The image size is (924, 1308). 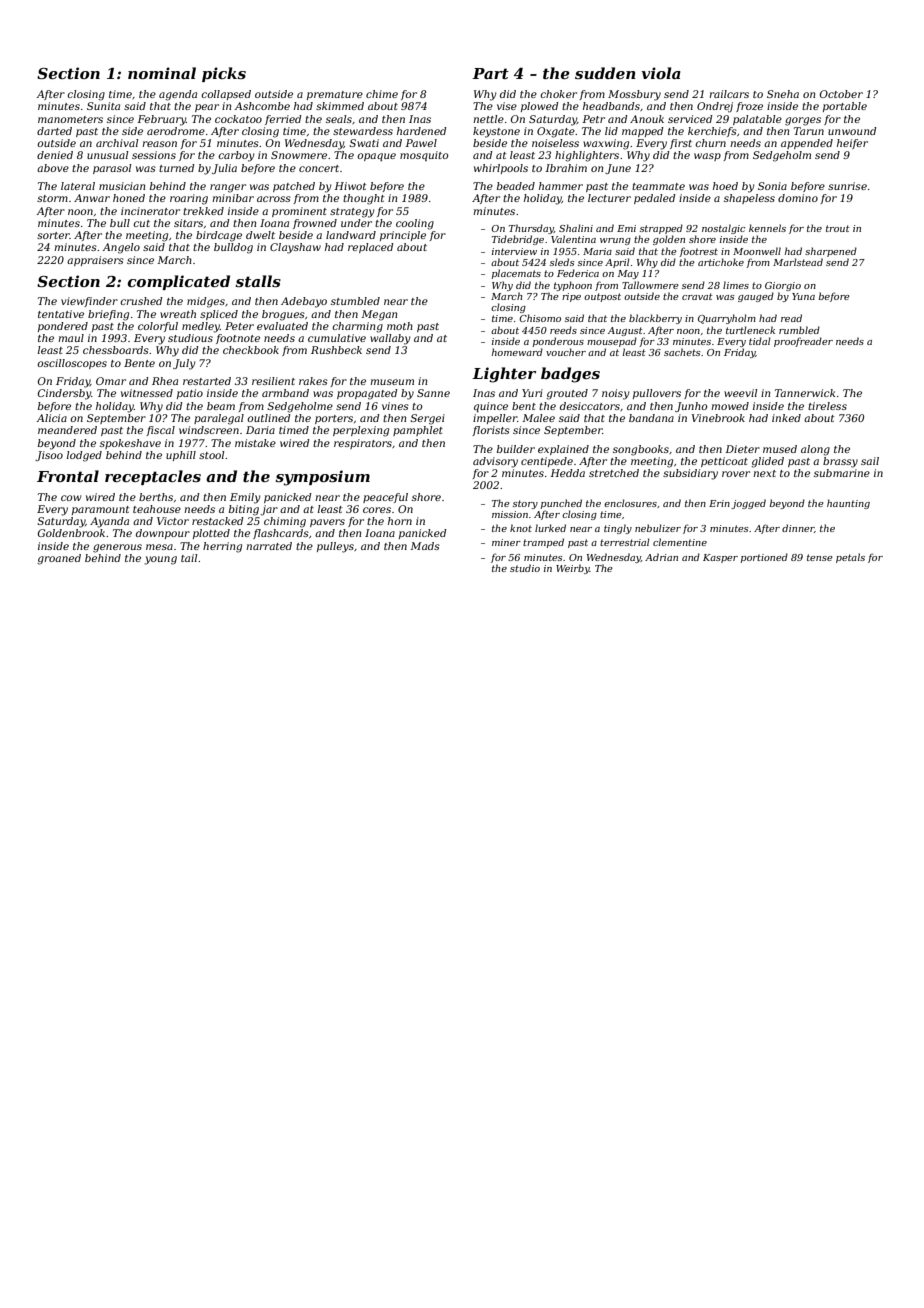 What do you see at coordinates (566, 168) in the image?
I see `Ibrahim` at bounding box center [566, 168].
